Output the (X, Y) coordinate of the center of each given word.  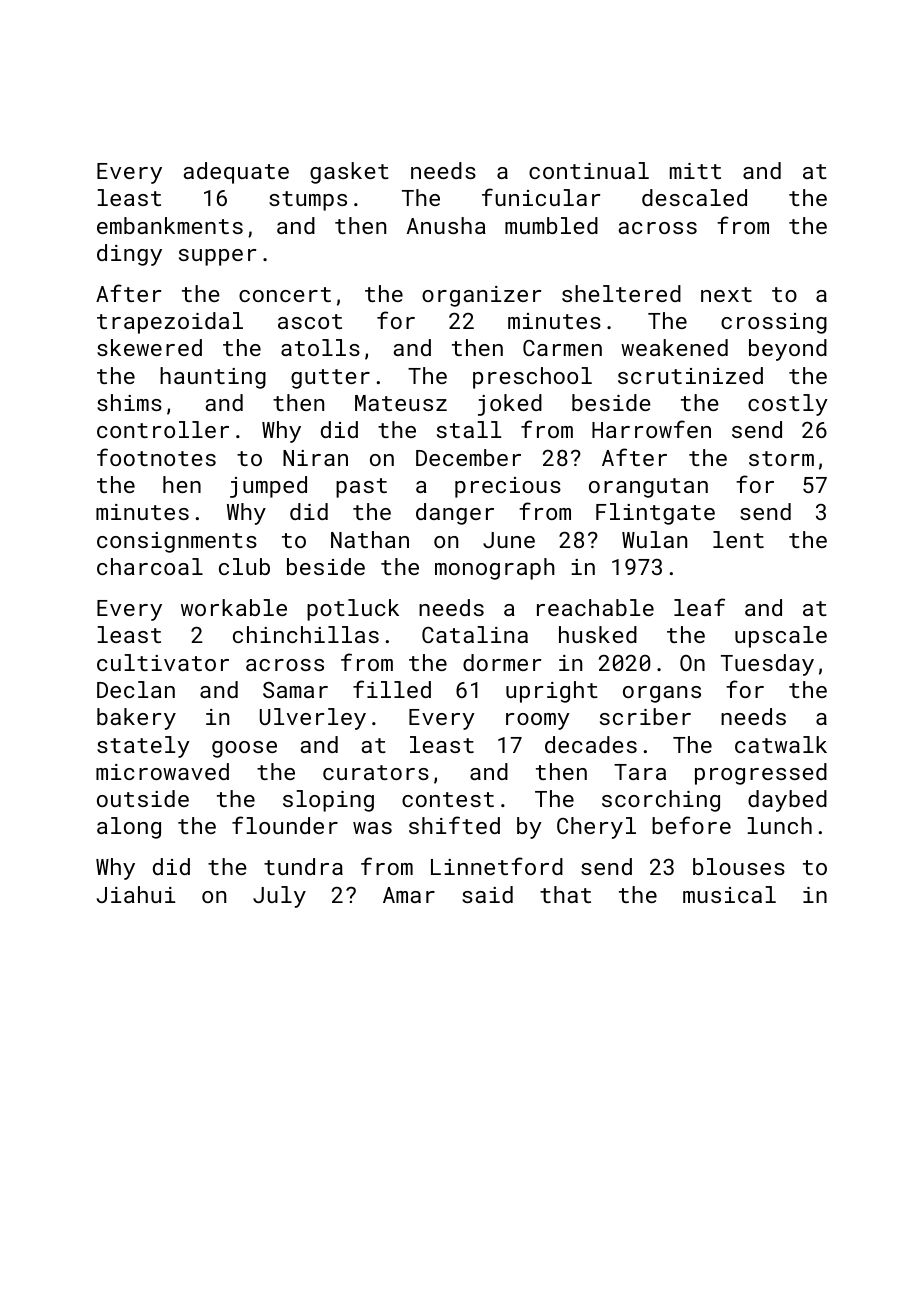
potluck (353, 610)
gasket (349, 173)
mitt (695, 171)
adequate (236, 173)
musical (729, 894)
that (565, 894)
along (129, 828)
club (244, 566)
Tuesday (767, 665)
